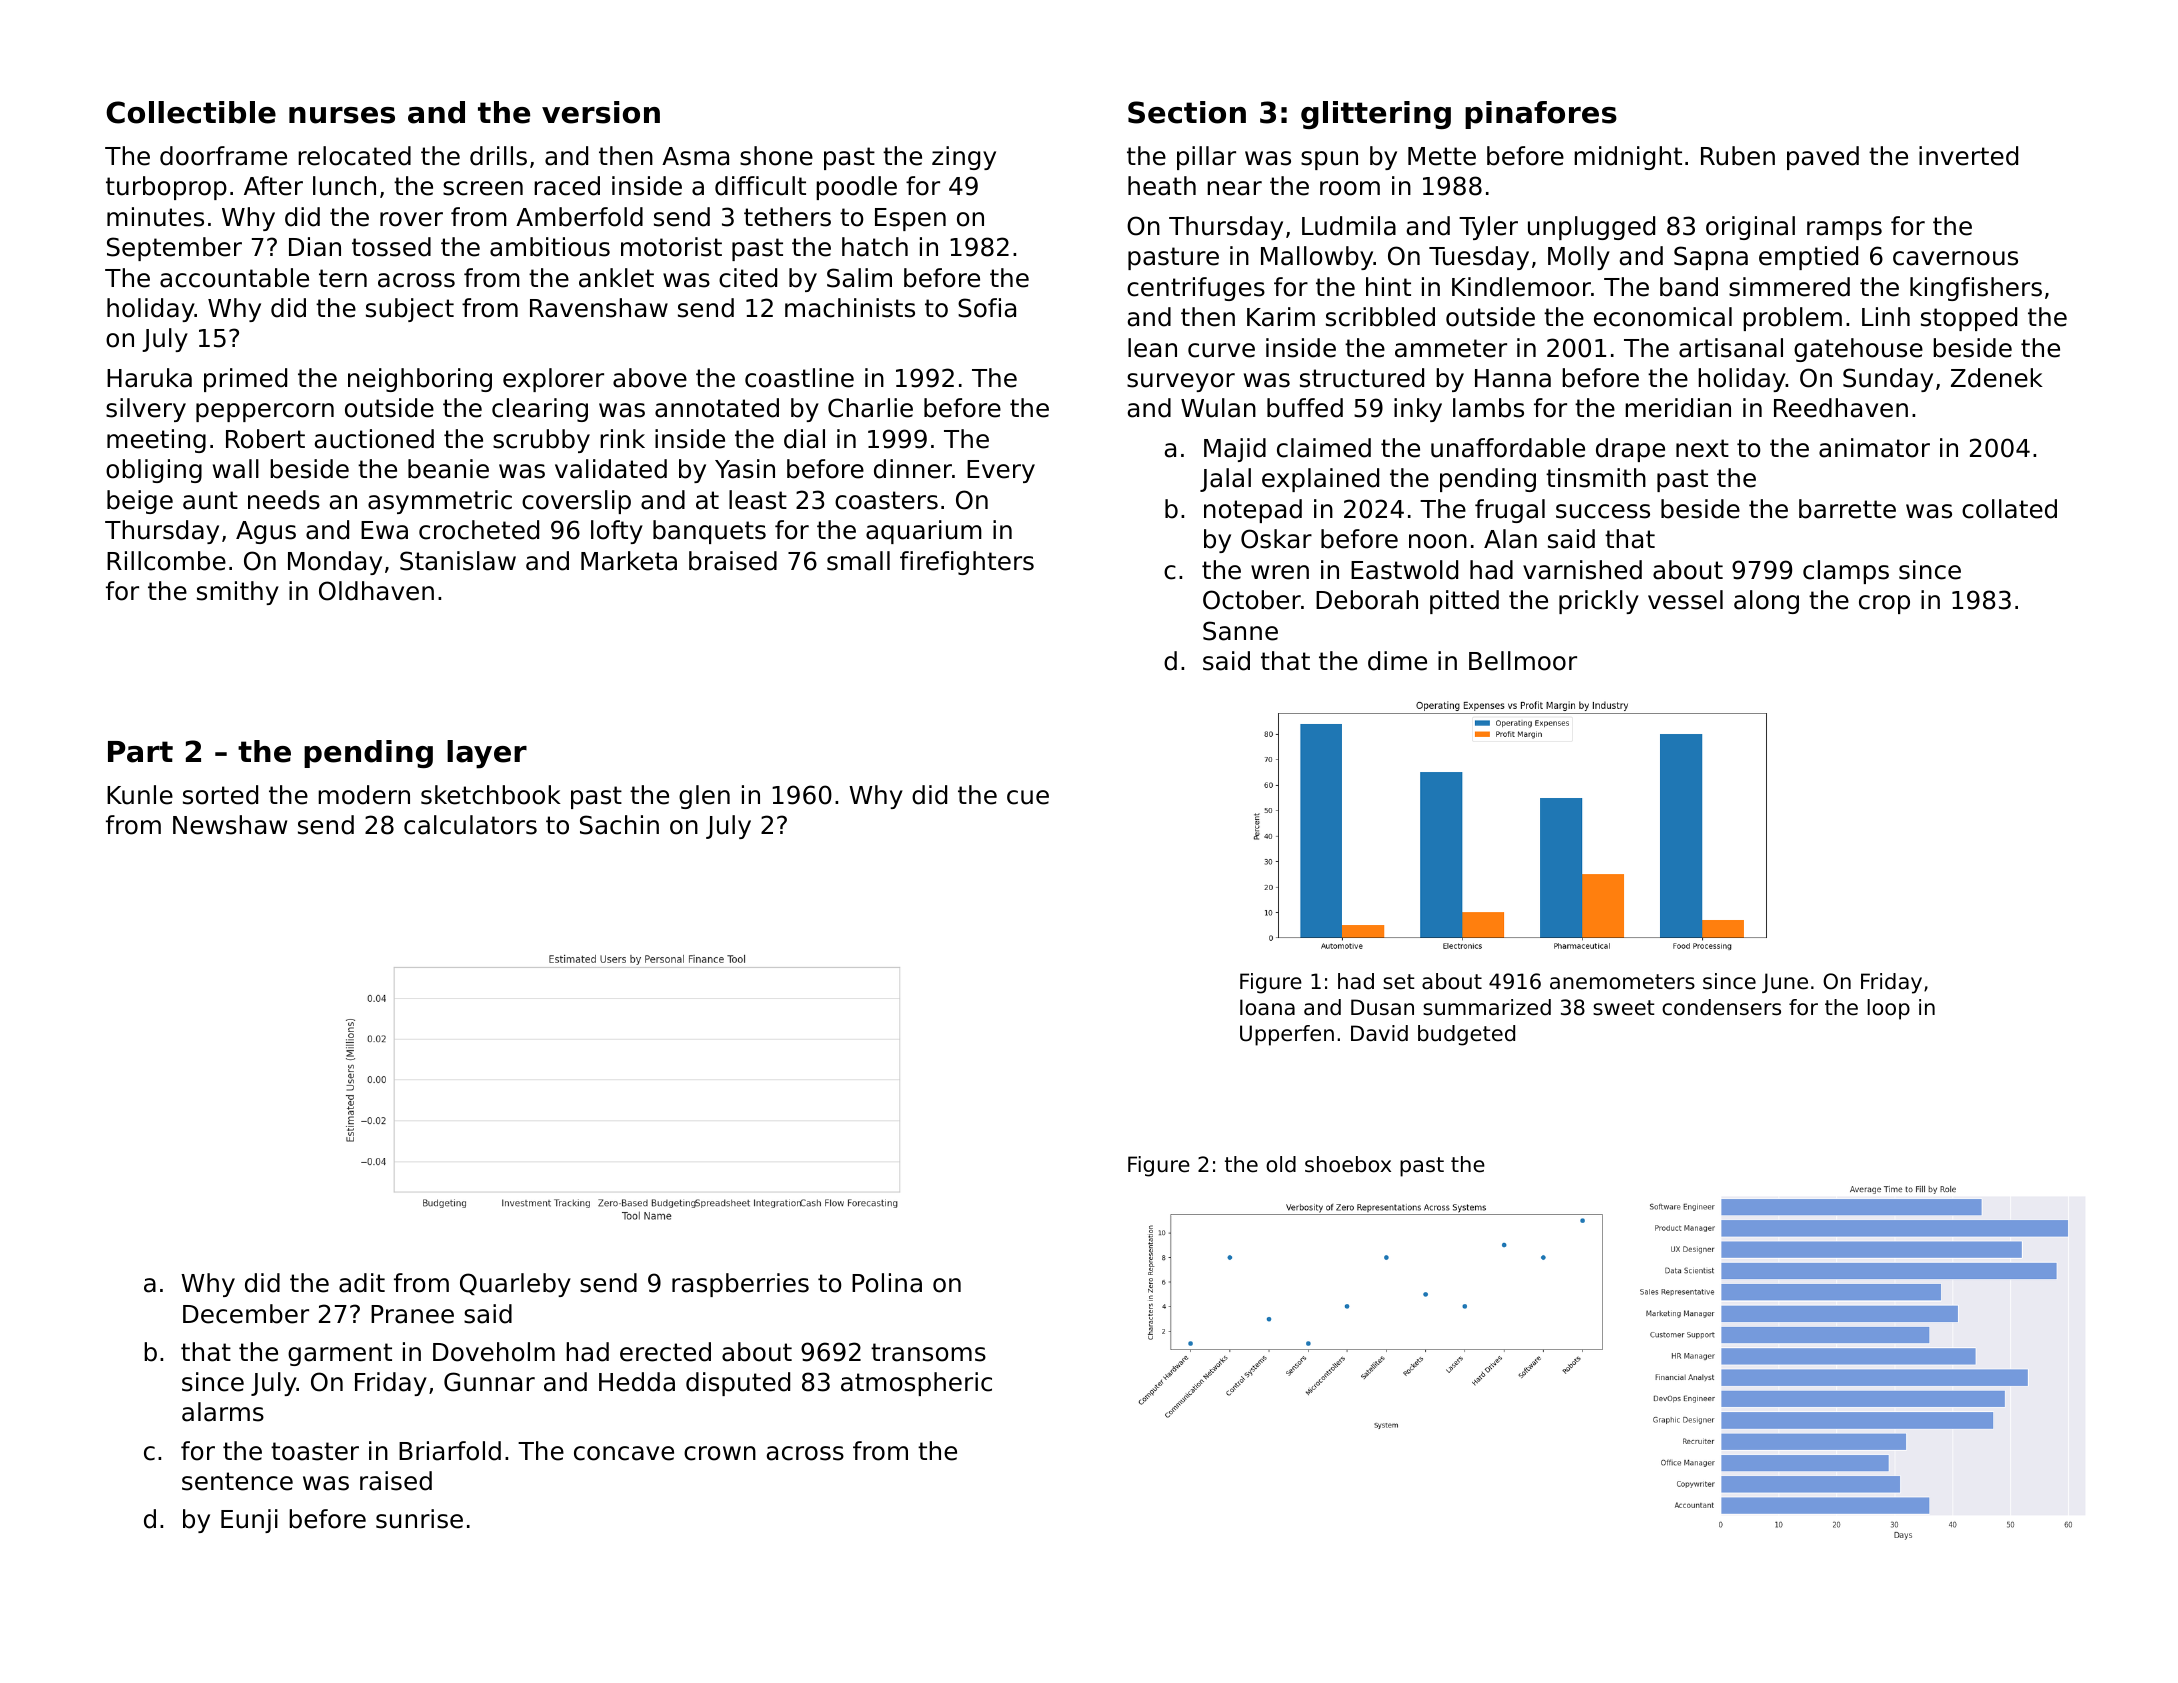 The height and width of the document is (1683, 2178). I want to click on loop, so click(1888, 1009).
